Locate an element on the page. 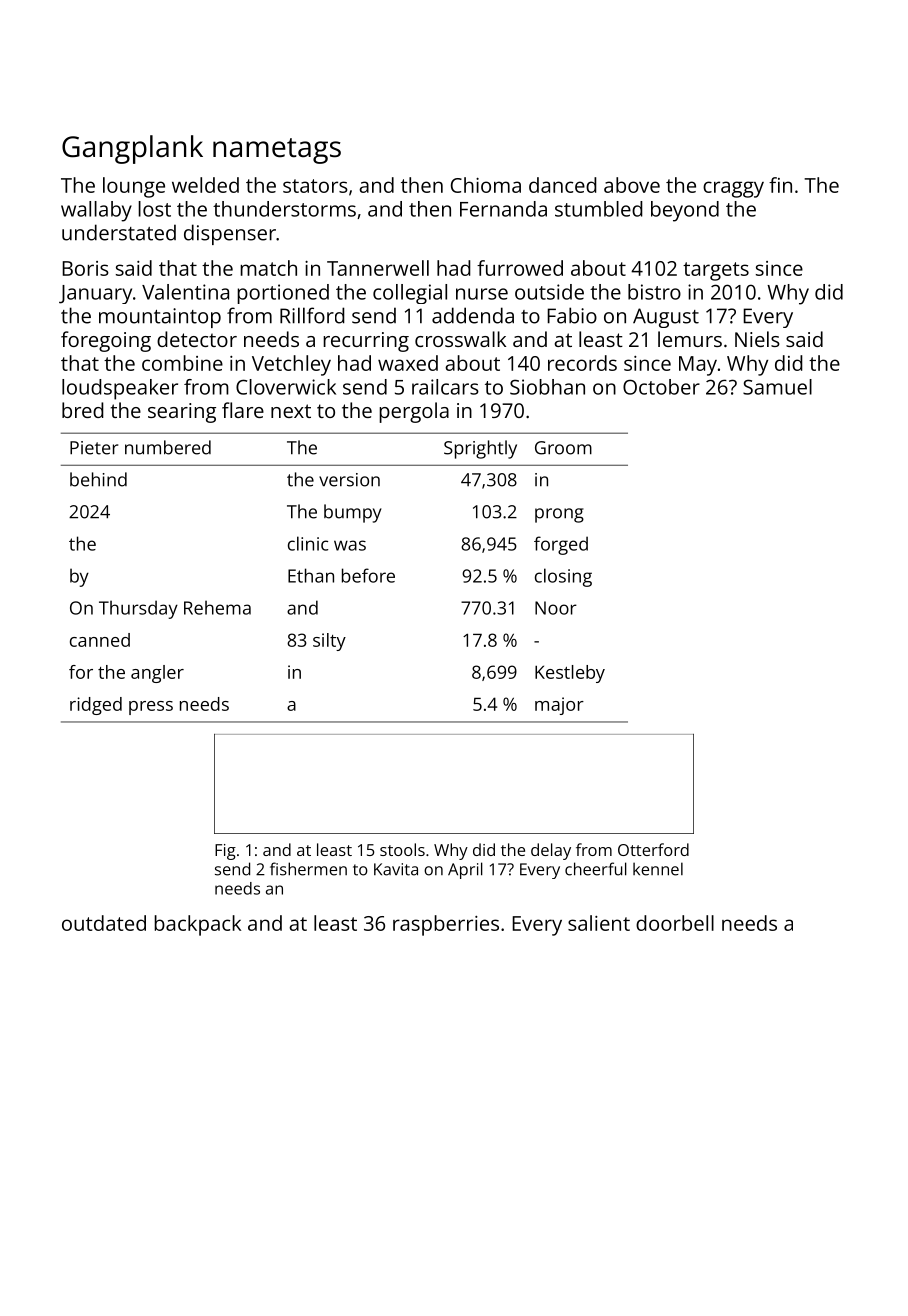 Image resolution: width=908 pixels, height=1316 pixels. Chioma is located at coordinates (486, 185).
